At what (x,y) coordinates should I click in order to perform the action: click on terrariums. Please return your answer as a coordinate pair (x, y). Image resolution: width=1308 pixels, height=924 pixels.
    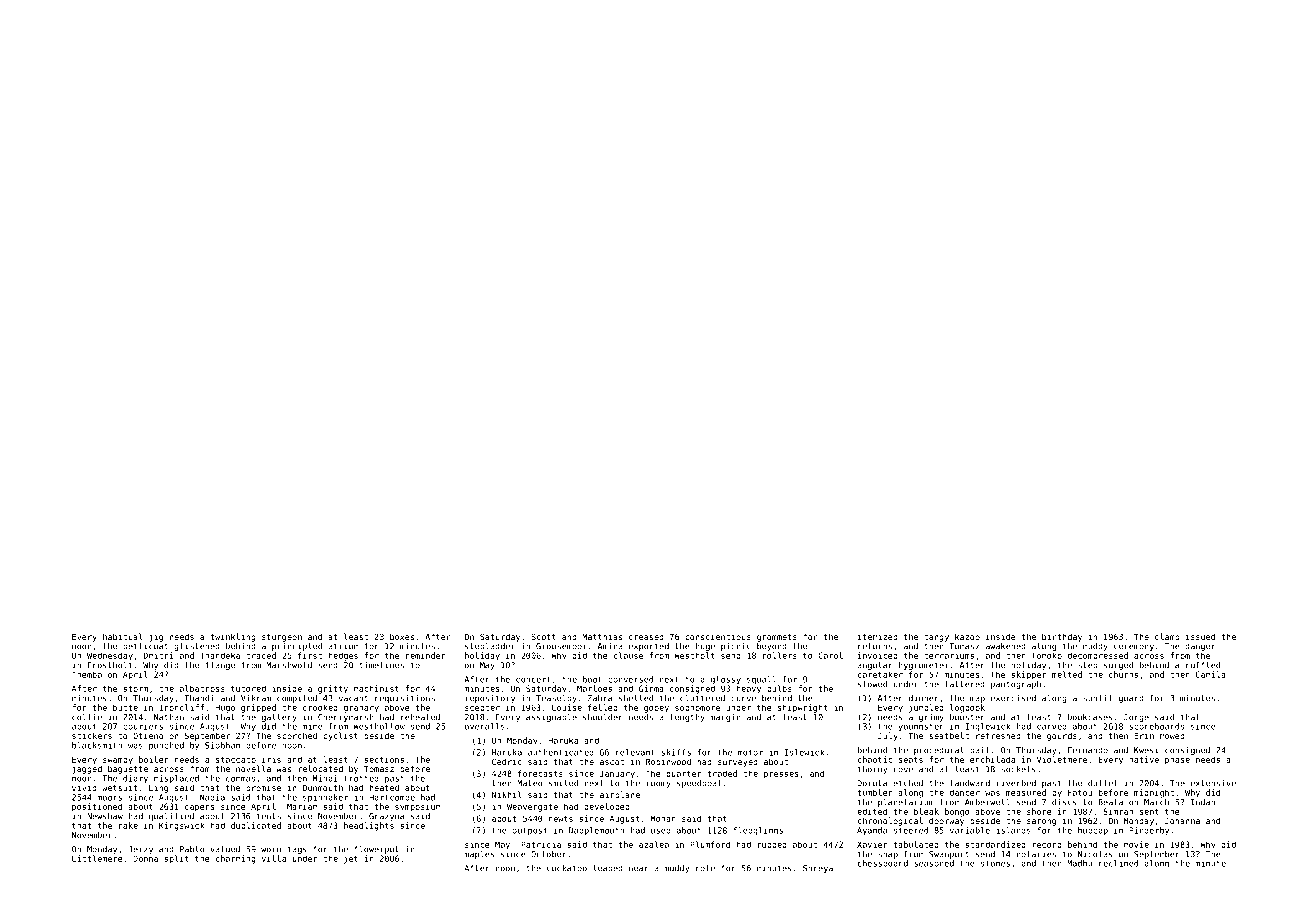
    Looking at the image, I should click on (949, 655).
